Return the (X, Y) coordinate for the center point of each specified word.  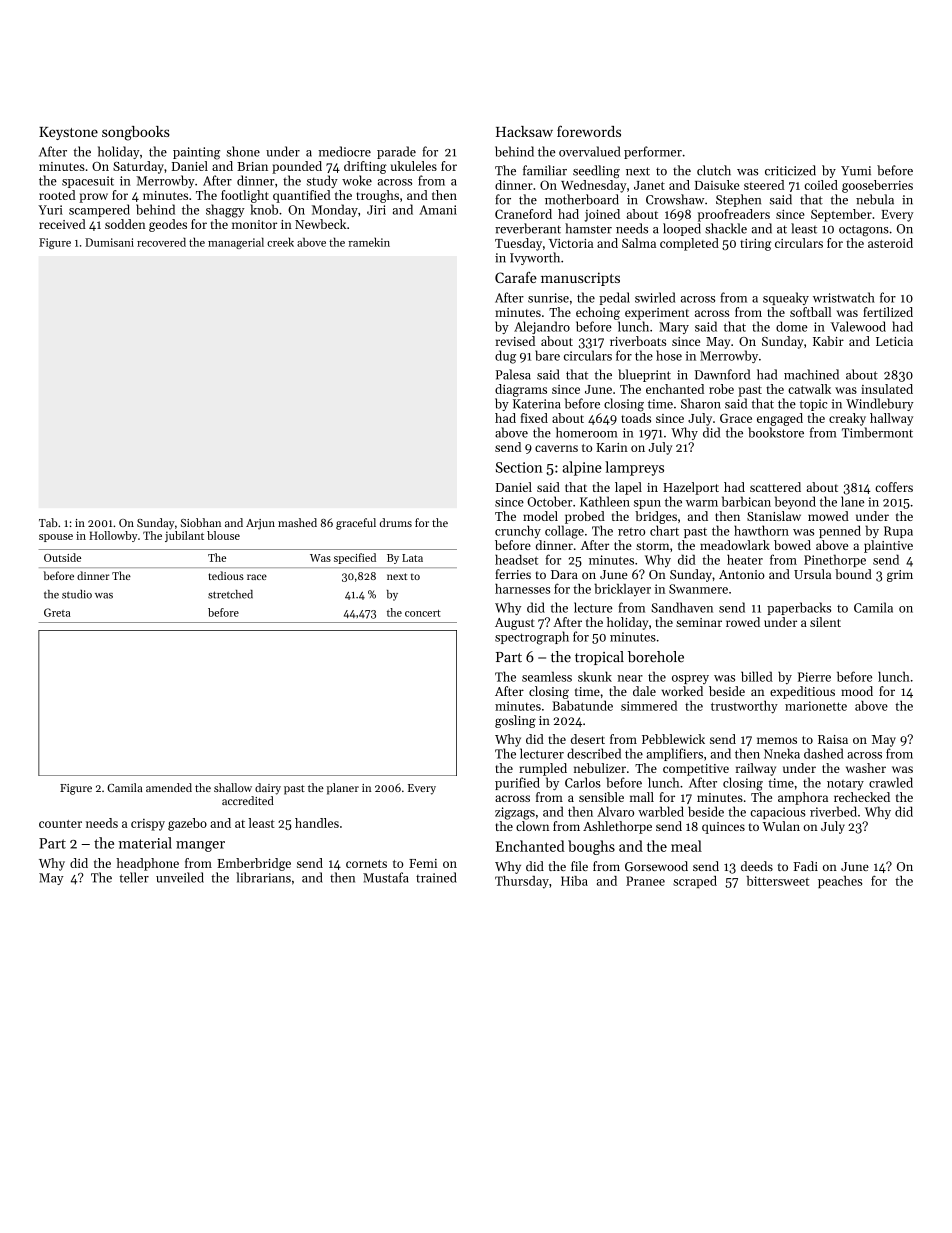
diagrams (521, 390)
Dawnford (722, 374)
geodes (168, 225)
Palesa (513, 374)
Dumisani (109, 242)
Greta (57, 612)
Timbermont (877, 432)
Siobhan (201, 522)
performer (653, 152)
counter (60, 824)
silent (825, 622)
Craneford (523, 214)
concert (423, 613)
